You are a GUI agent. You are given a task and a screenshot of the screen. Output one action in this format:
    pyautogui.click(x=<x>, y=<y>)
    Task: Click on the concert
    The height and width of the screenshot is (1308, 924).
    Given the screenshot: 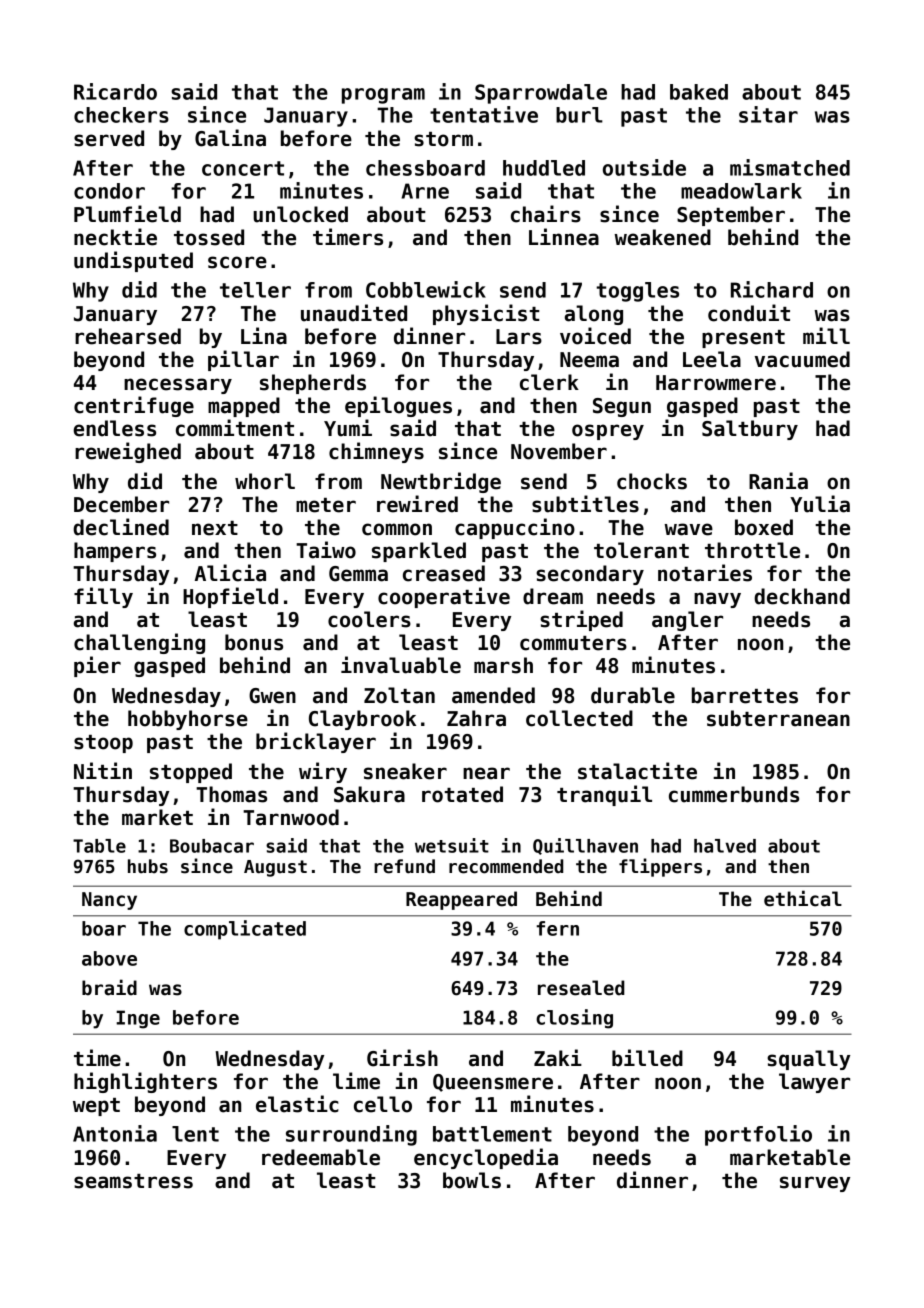 What is the action you would take?
    pyautogui.click(x=243, y=168)
